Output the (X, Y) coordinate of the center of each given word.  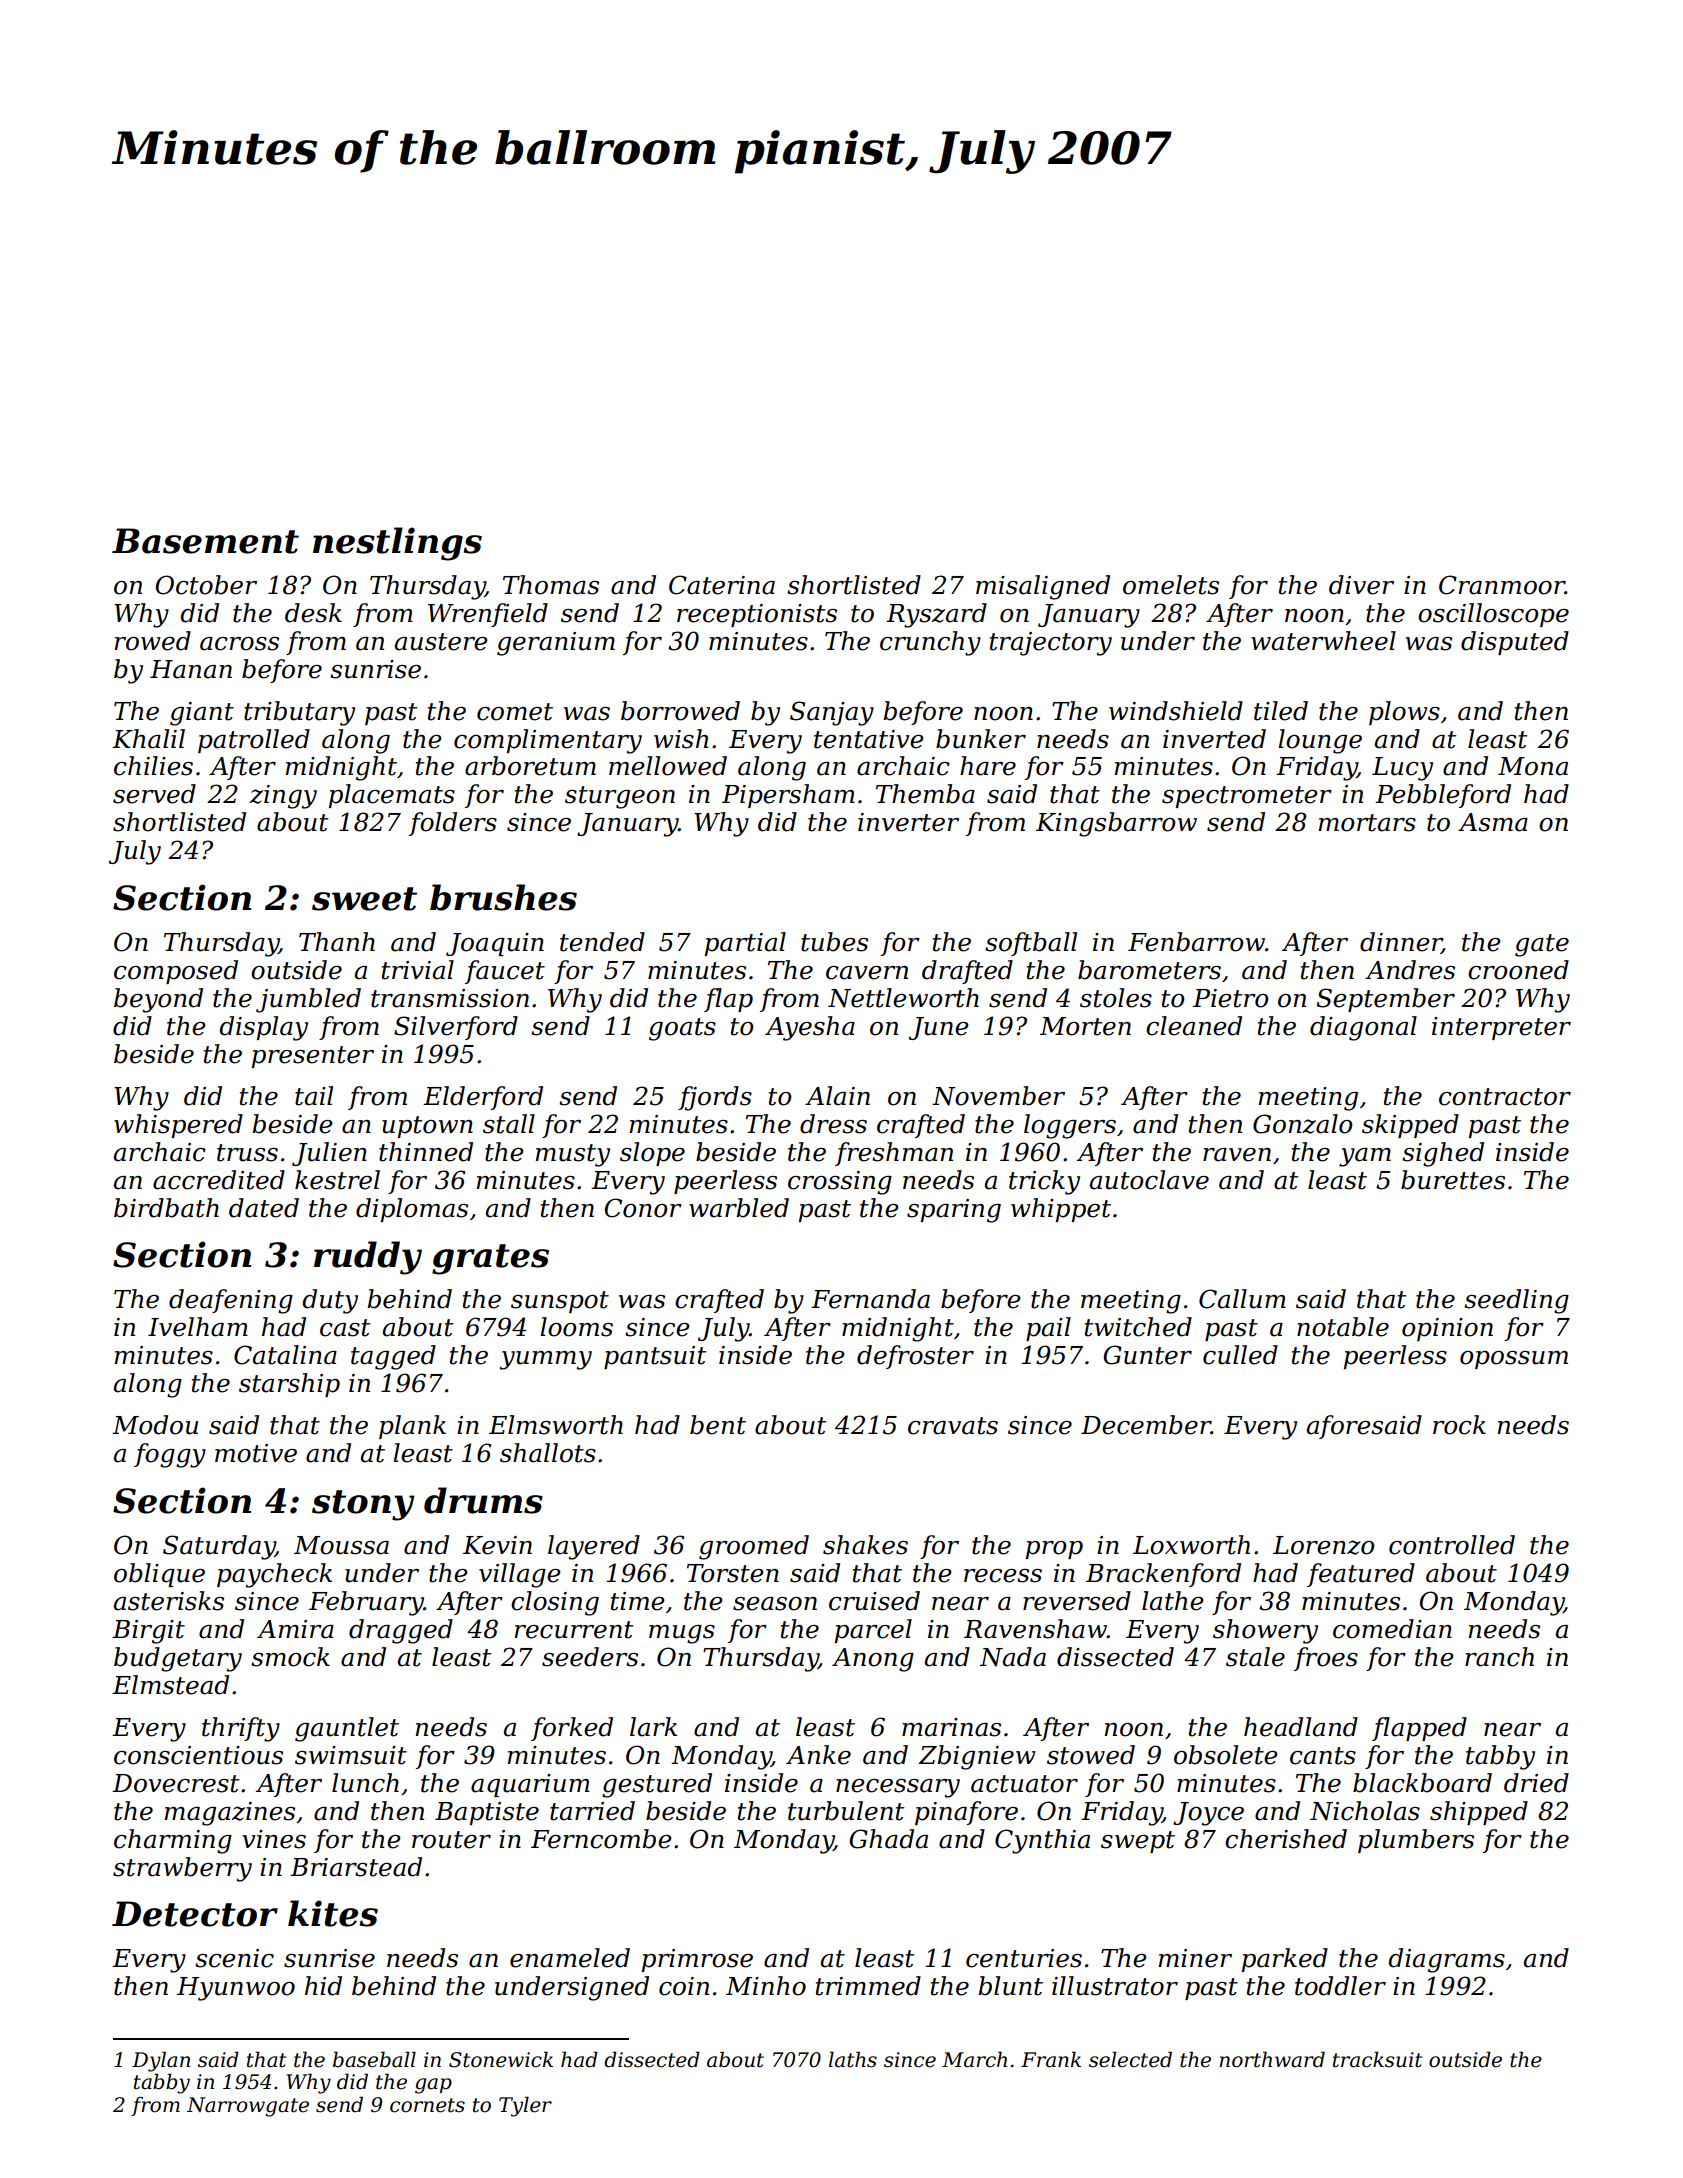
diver (1361, 585)
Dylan (161, 2061)
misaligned (1043, 587)
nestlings (397, 544)
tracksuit (1377, 2059)
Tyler (525, 2106)
